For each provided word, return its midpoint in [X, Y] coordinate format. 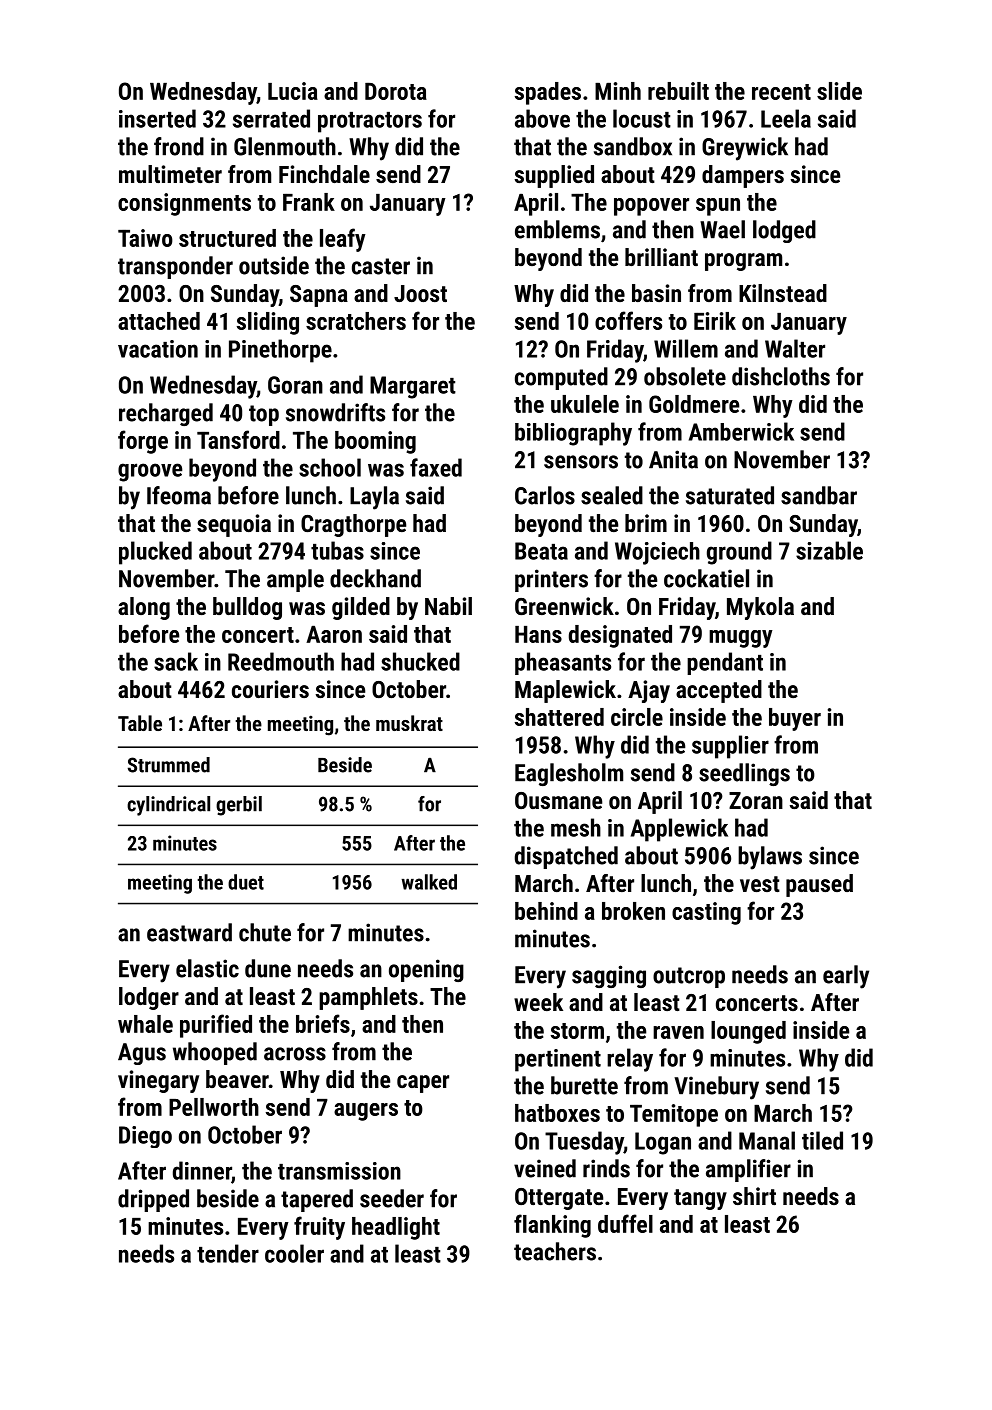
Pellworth [214, 1107]
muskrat [409, 723]
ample [295, 580]
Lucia [293, 91]
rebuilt [678, 91]
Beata [541, 551]
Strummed [169, 765]
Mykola [760, 608]
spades [548, 93]
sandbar [819, 495]
